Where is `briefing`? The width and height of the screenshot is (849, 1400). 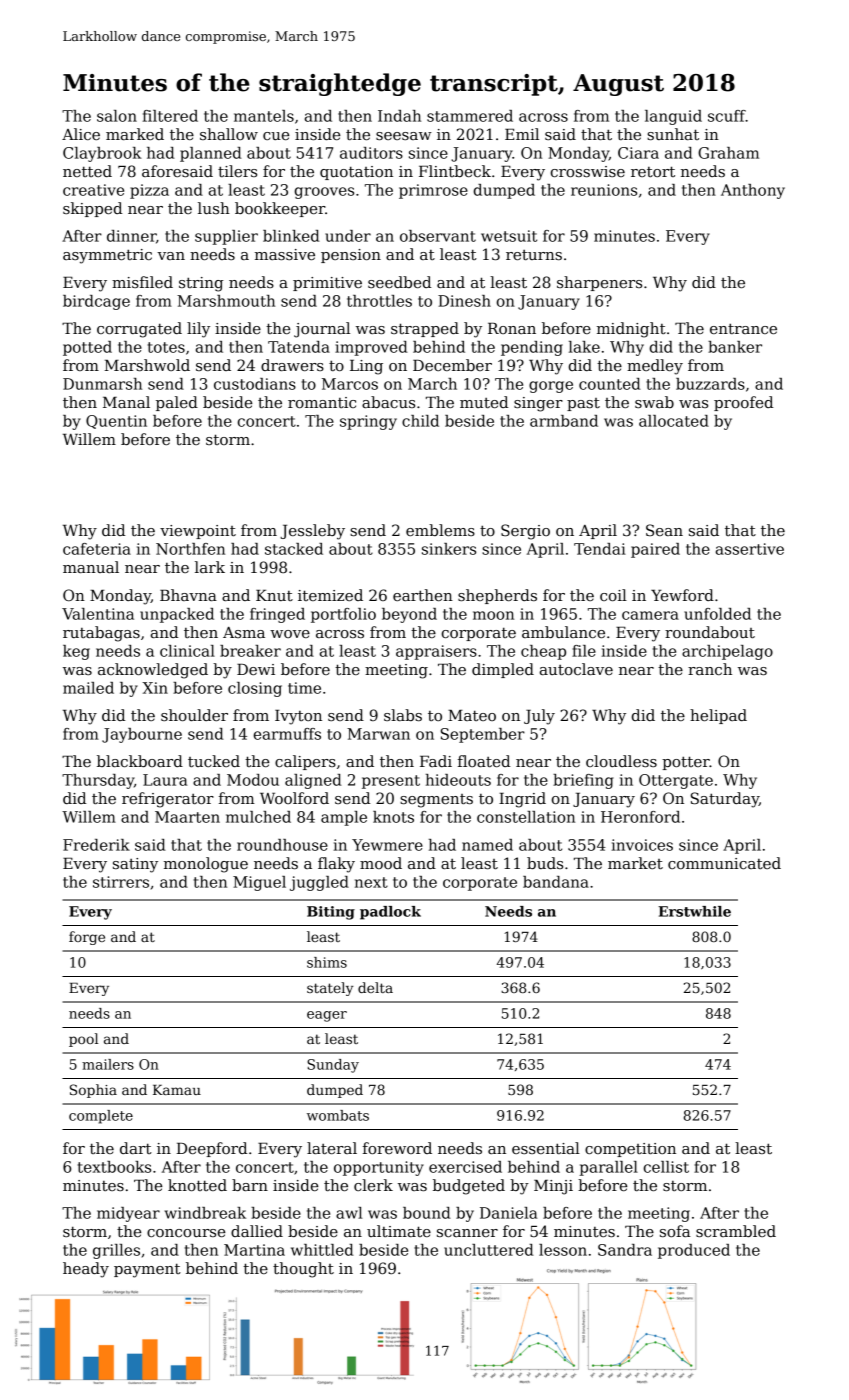
briefing is located at coordinates (583, 781).
